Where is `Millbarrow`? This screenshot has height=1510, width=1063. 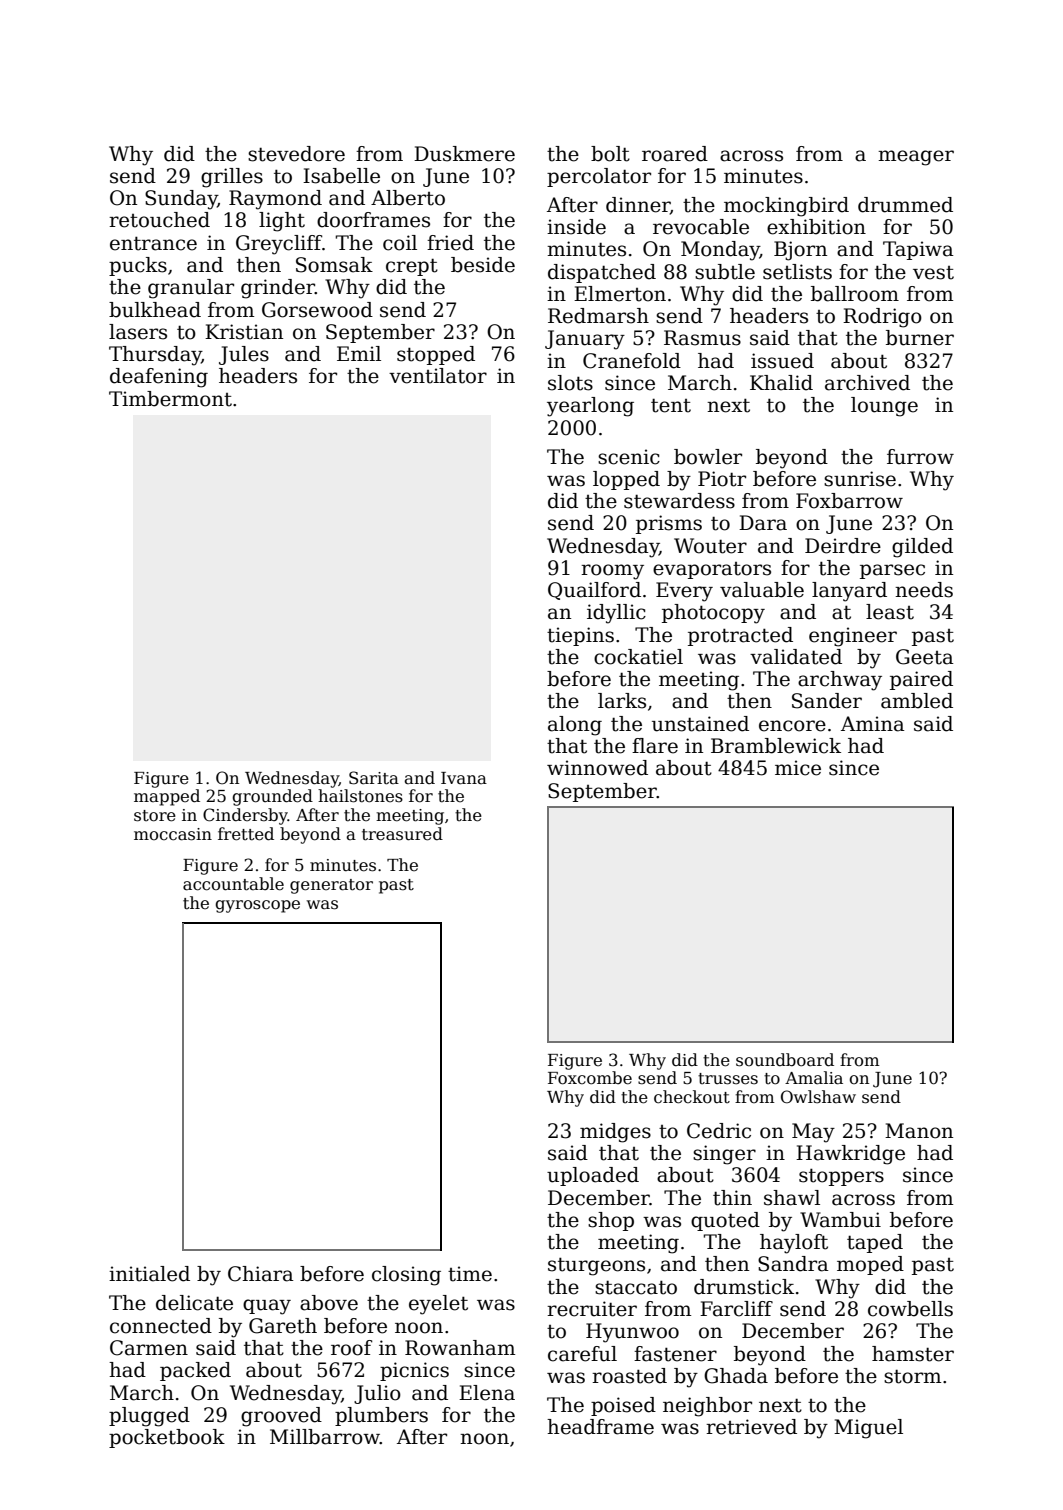
Millbarrow is located at coordinates (325, 1437).
